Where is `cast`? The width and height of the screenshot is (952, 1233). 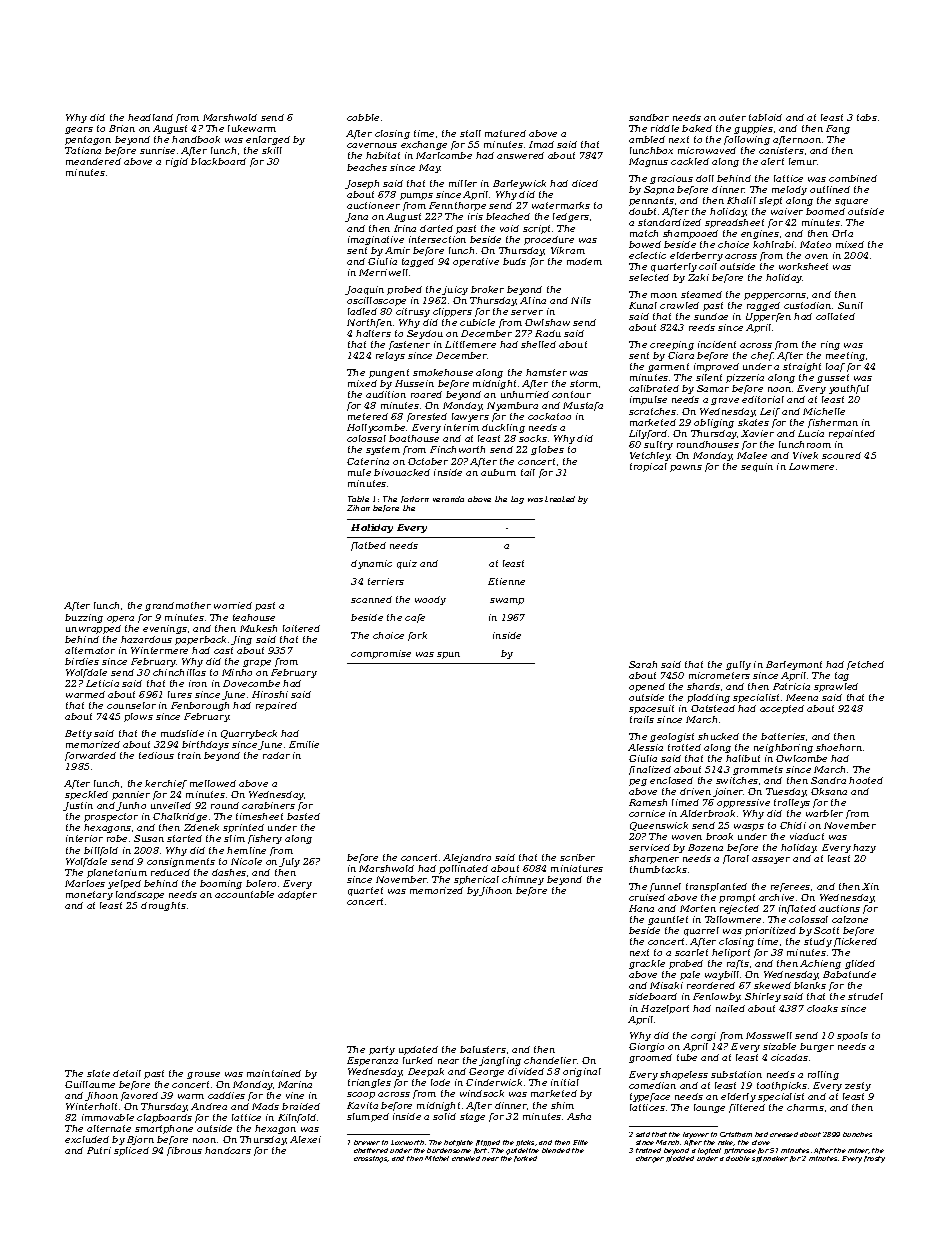
cast is located at coordinates (223, 650).
